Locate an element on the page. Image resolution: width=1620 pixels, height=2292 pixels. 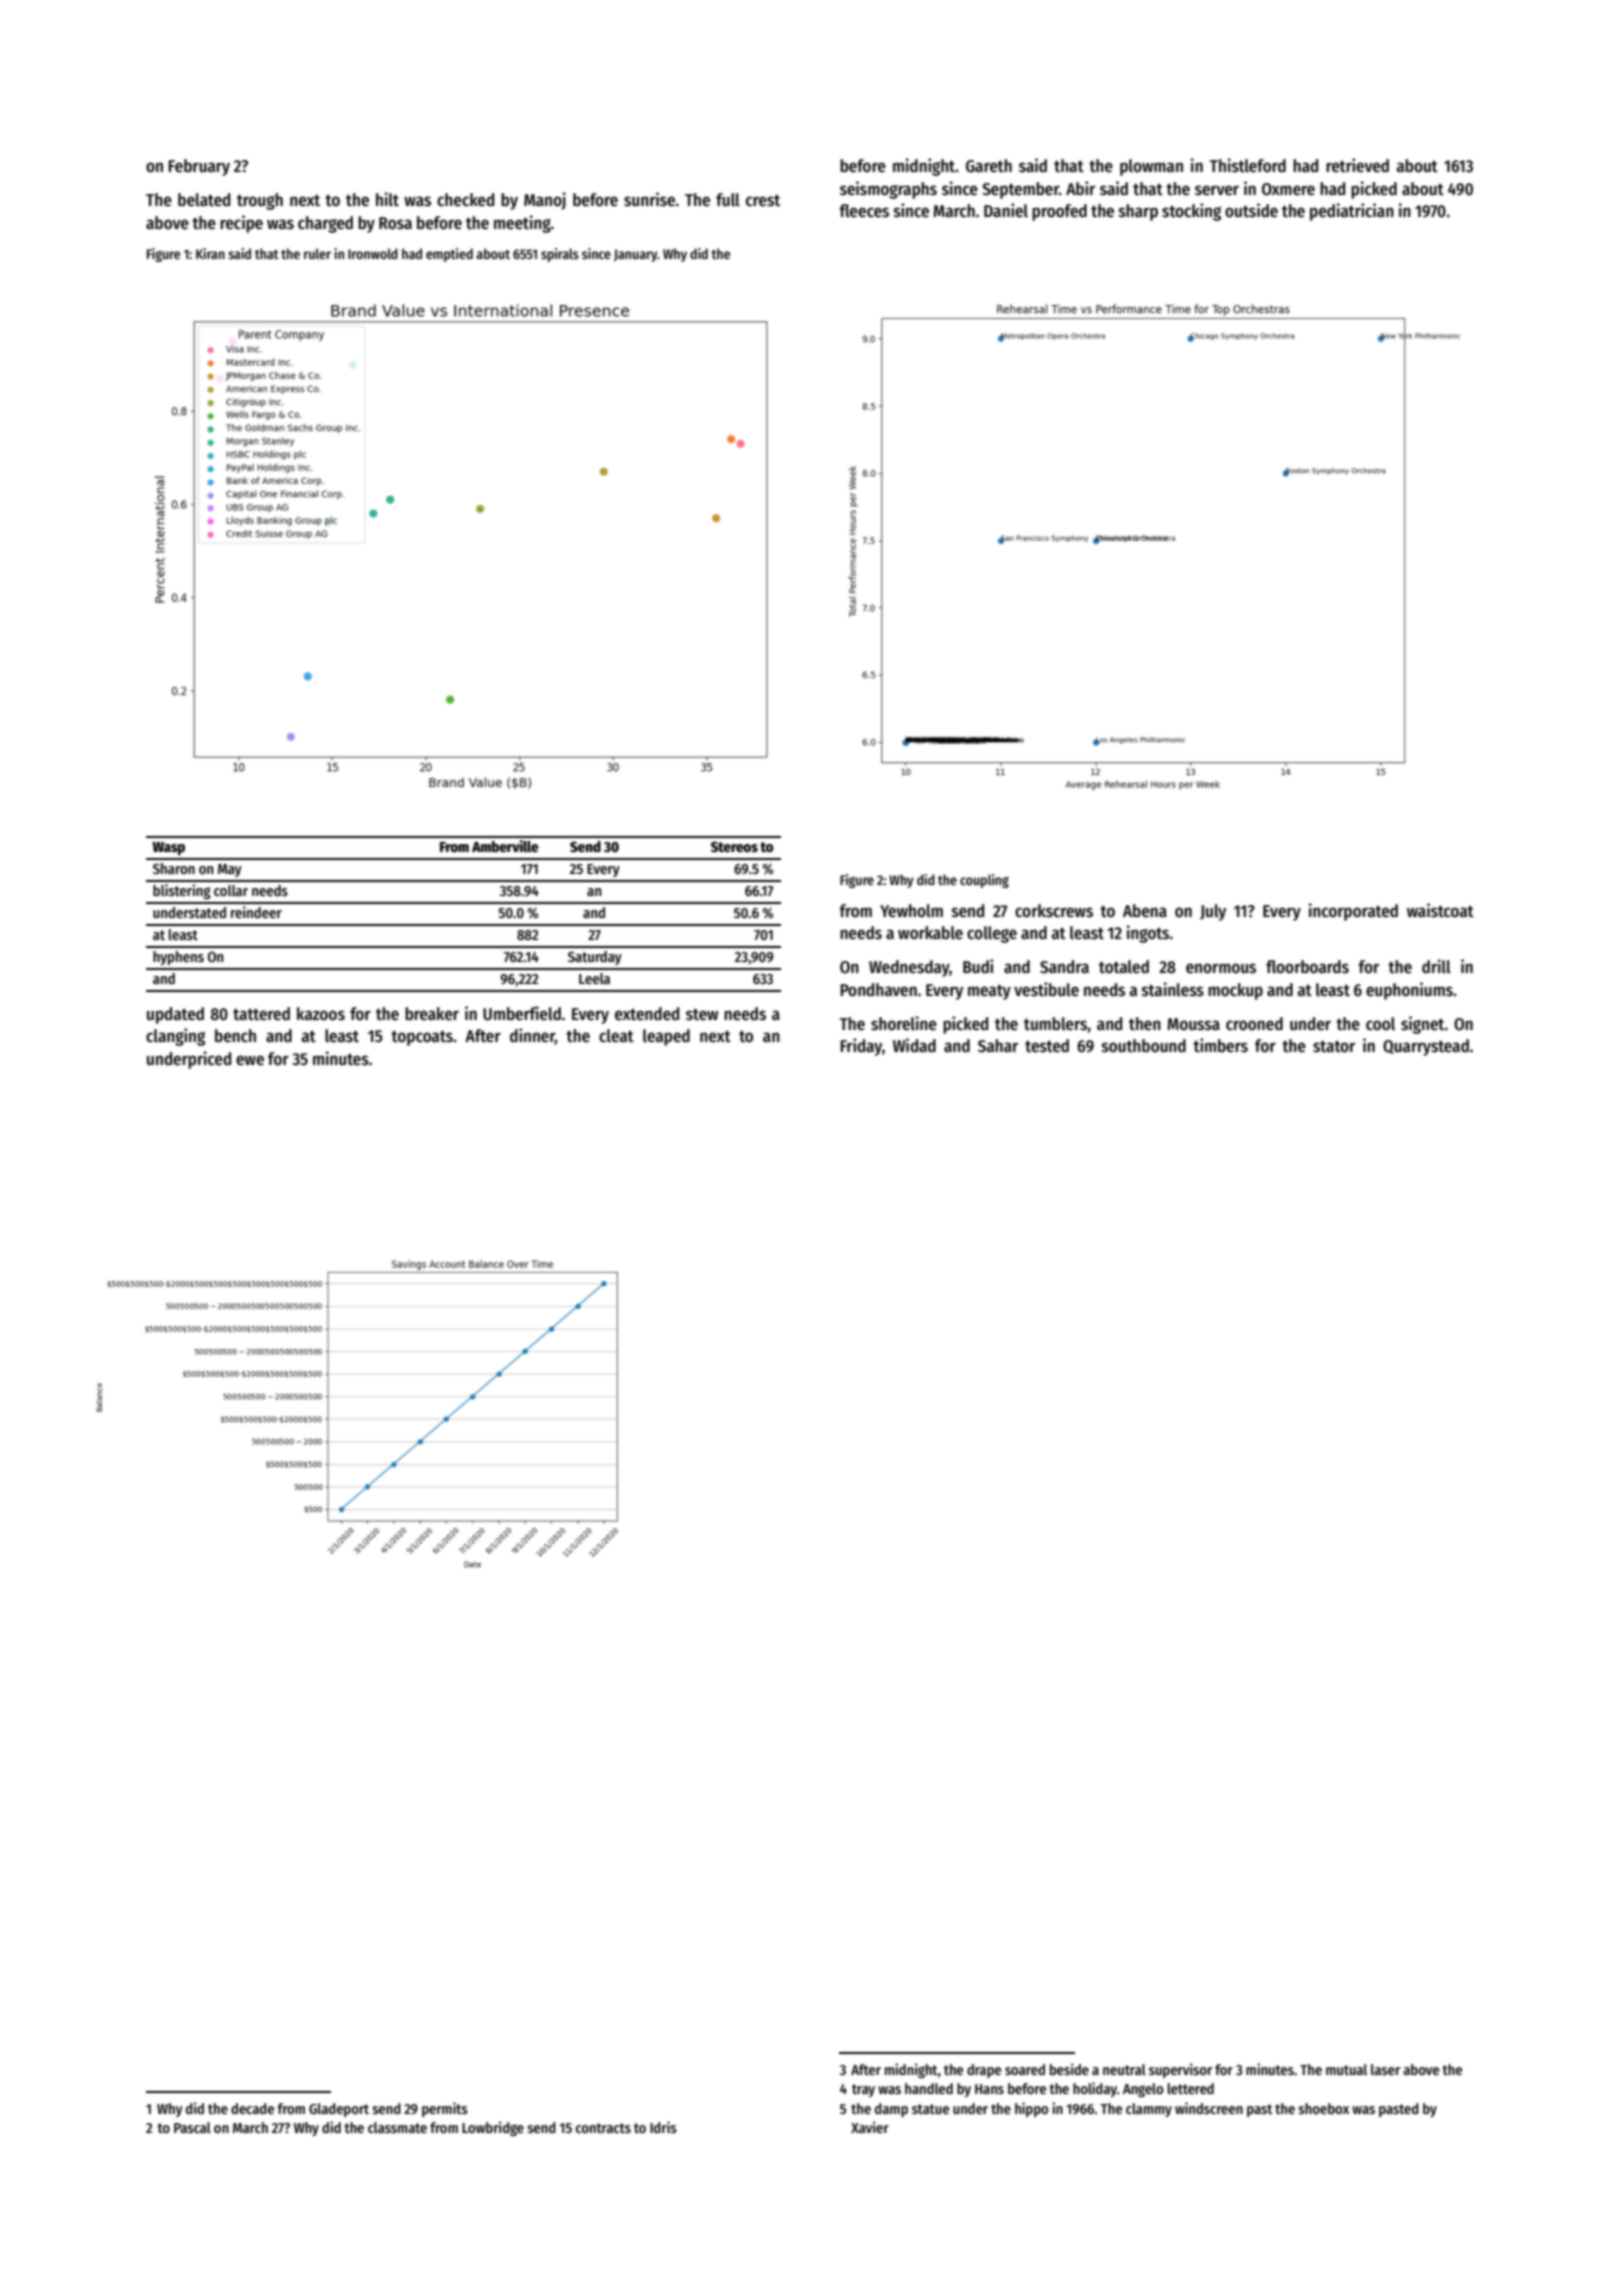
supervisor is located at coordinates (1180, 2070).
